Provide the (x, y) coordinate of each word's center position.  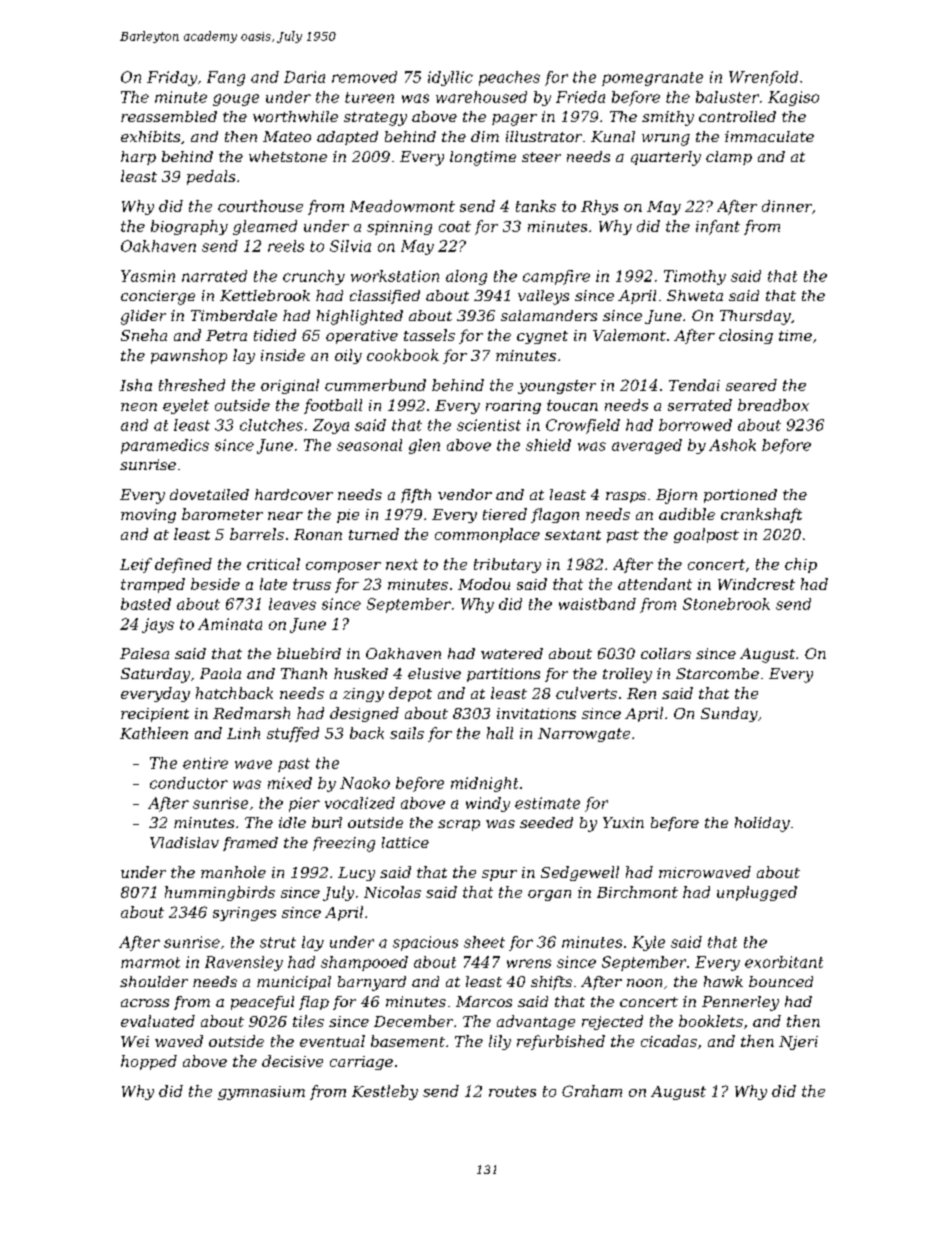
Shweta (695, 295)
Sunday (729, 714)
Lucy (356, 874)
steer (541, 157)
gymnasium (261, 1093)
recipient (155, 715)
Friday (172, 78)
